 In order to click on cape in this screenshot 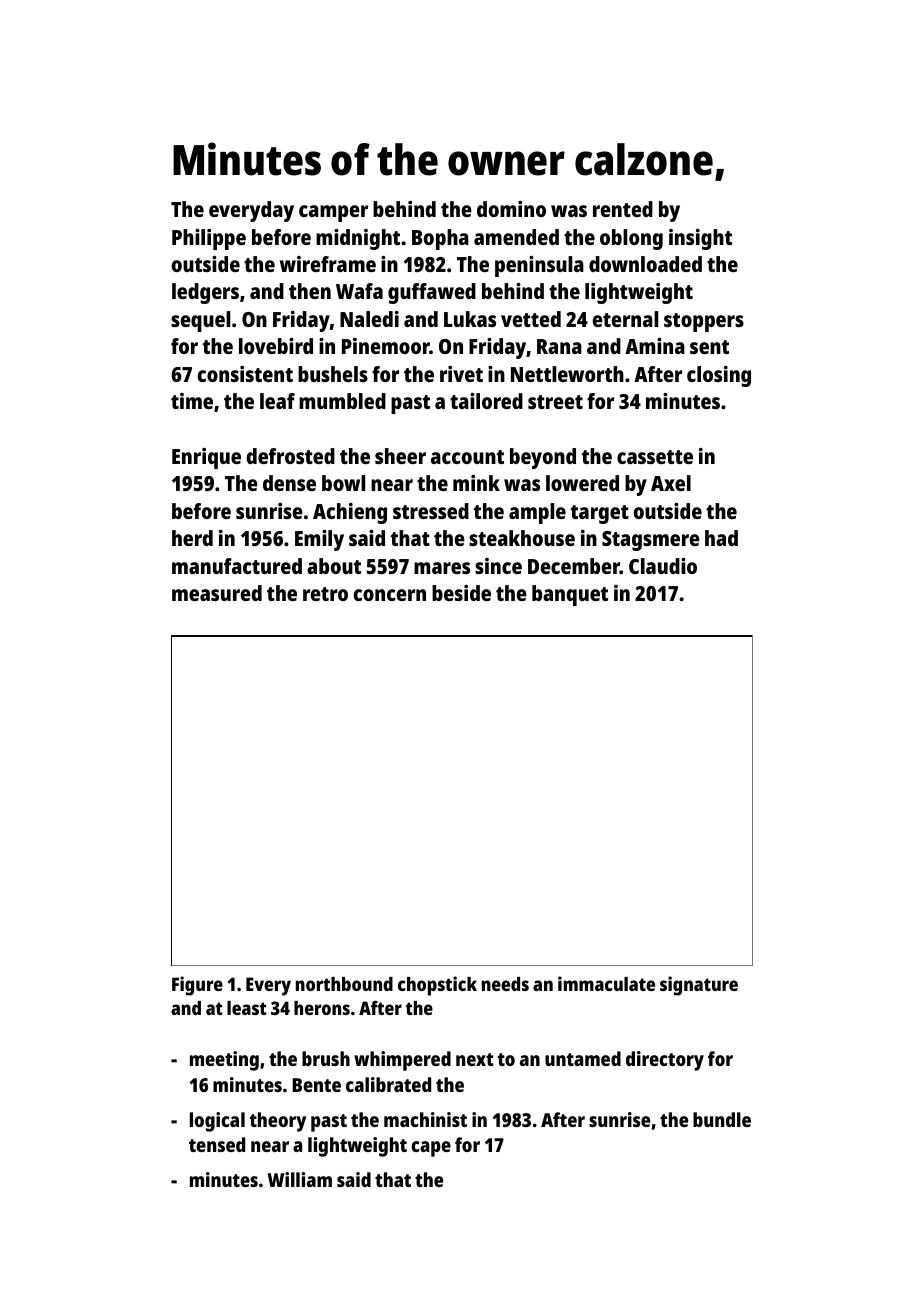, I will do `click(431, 1149)`.
